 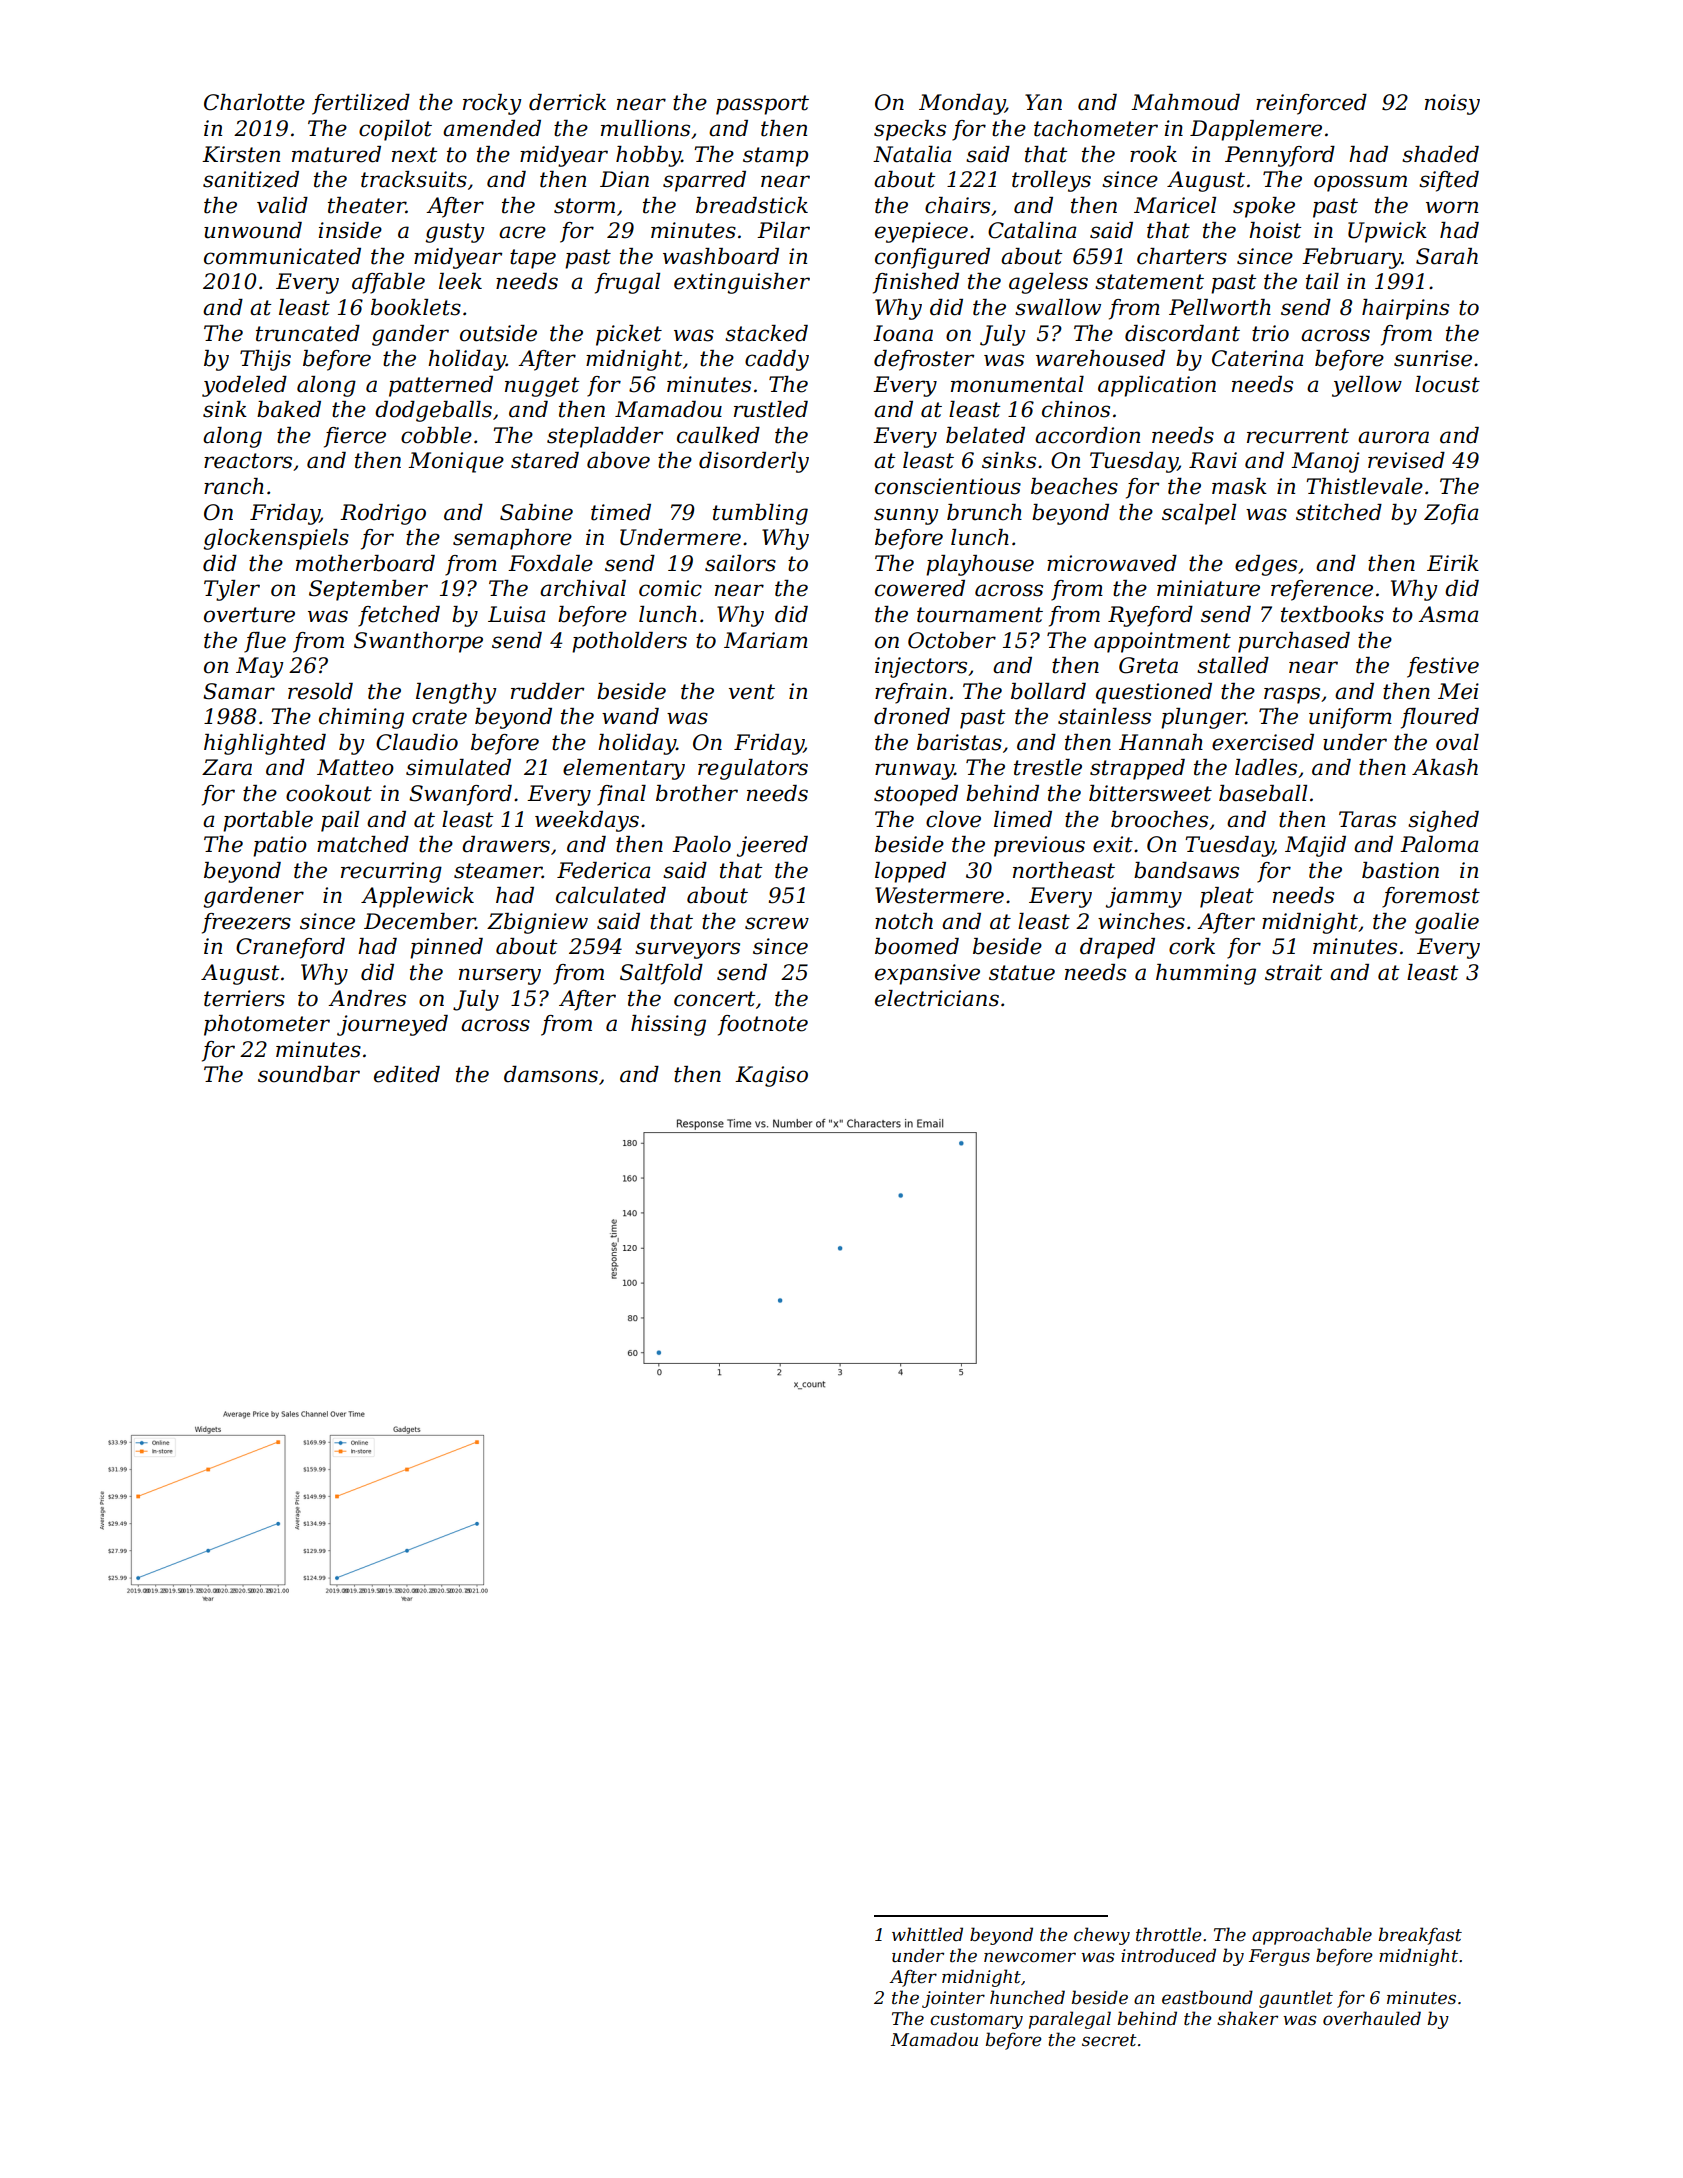 What do you see at coordinates (920, 588) in the document?
I see `cowered` at bounding box center [920, 588].
